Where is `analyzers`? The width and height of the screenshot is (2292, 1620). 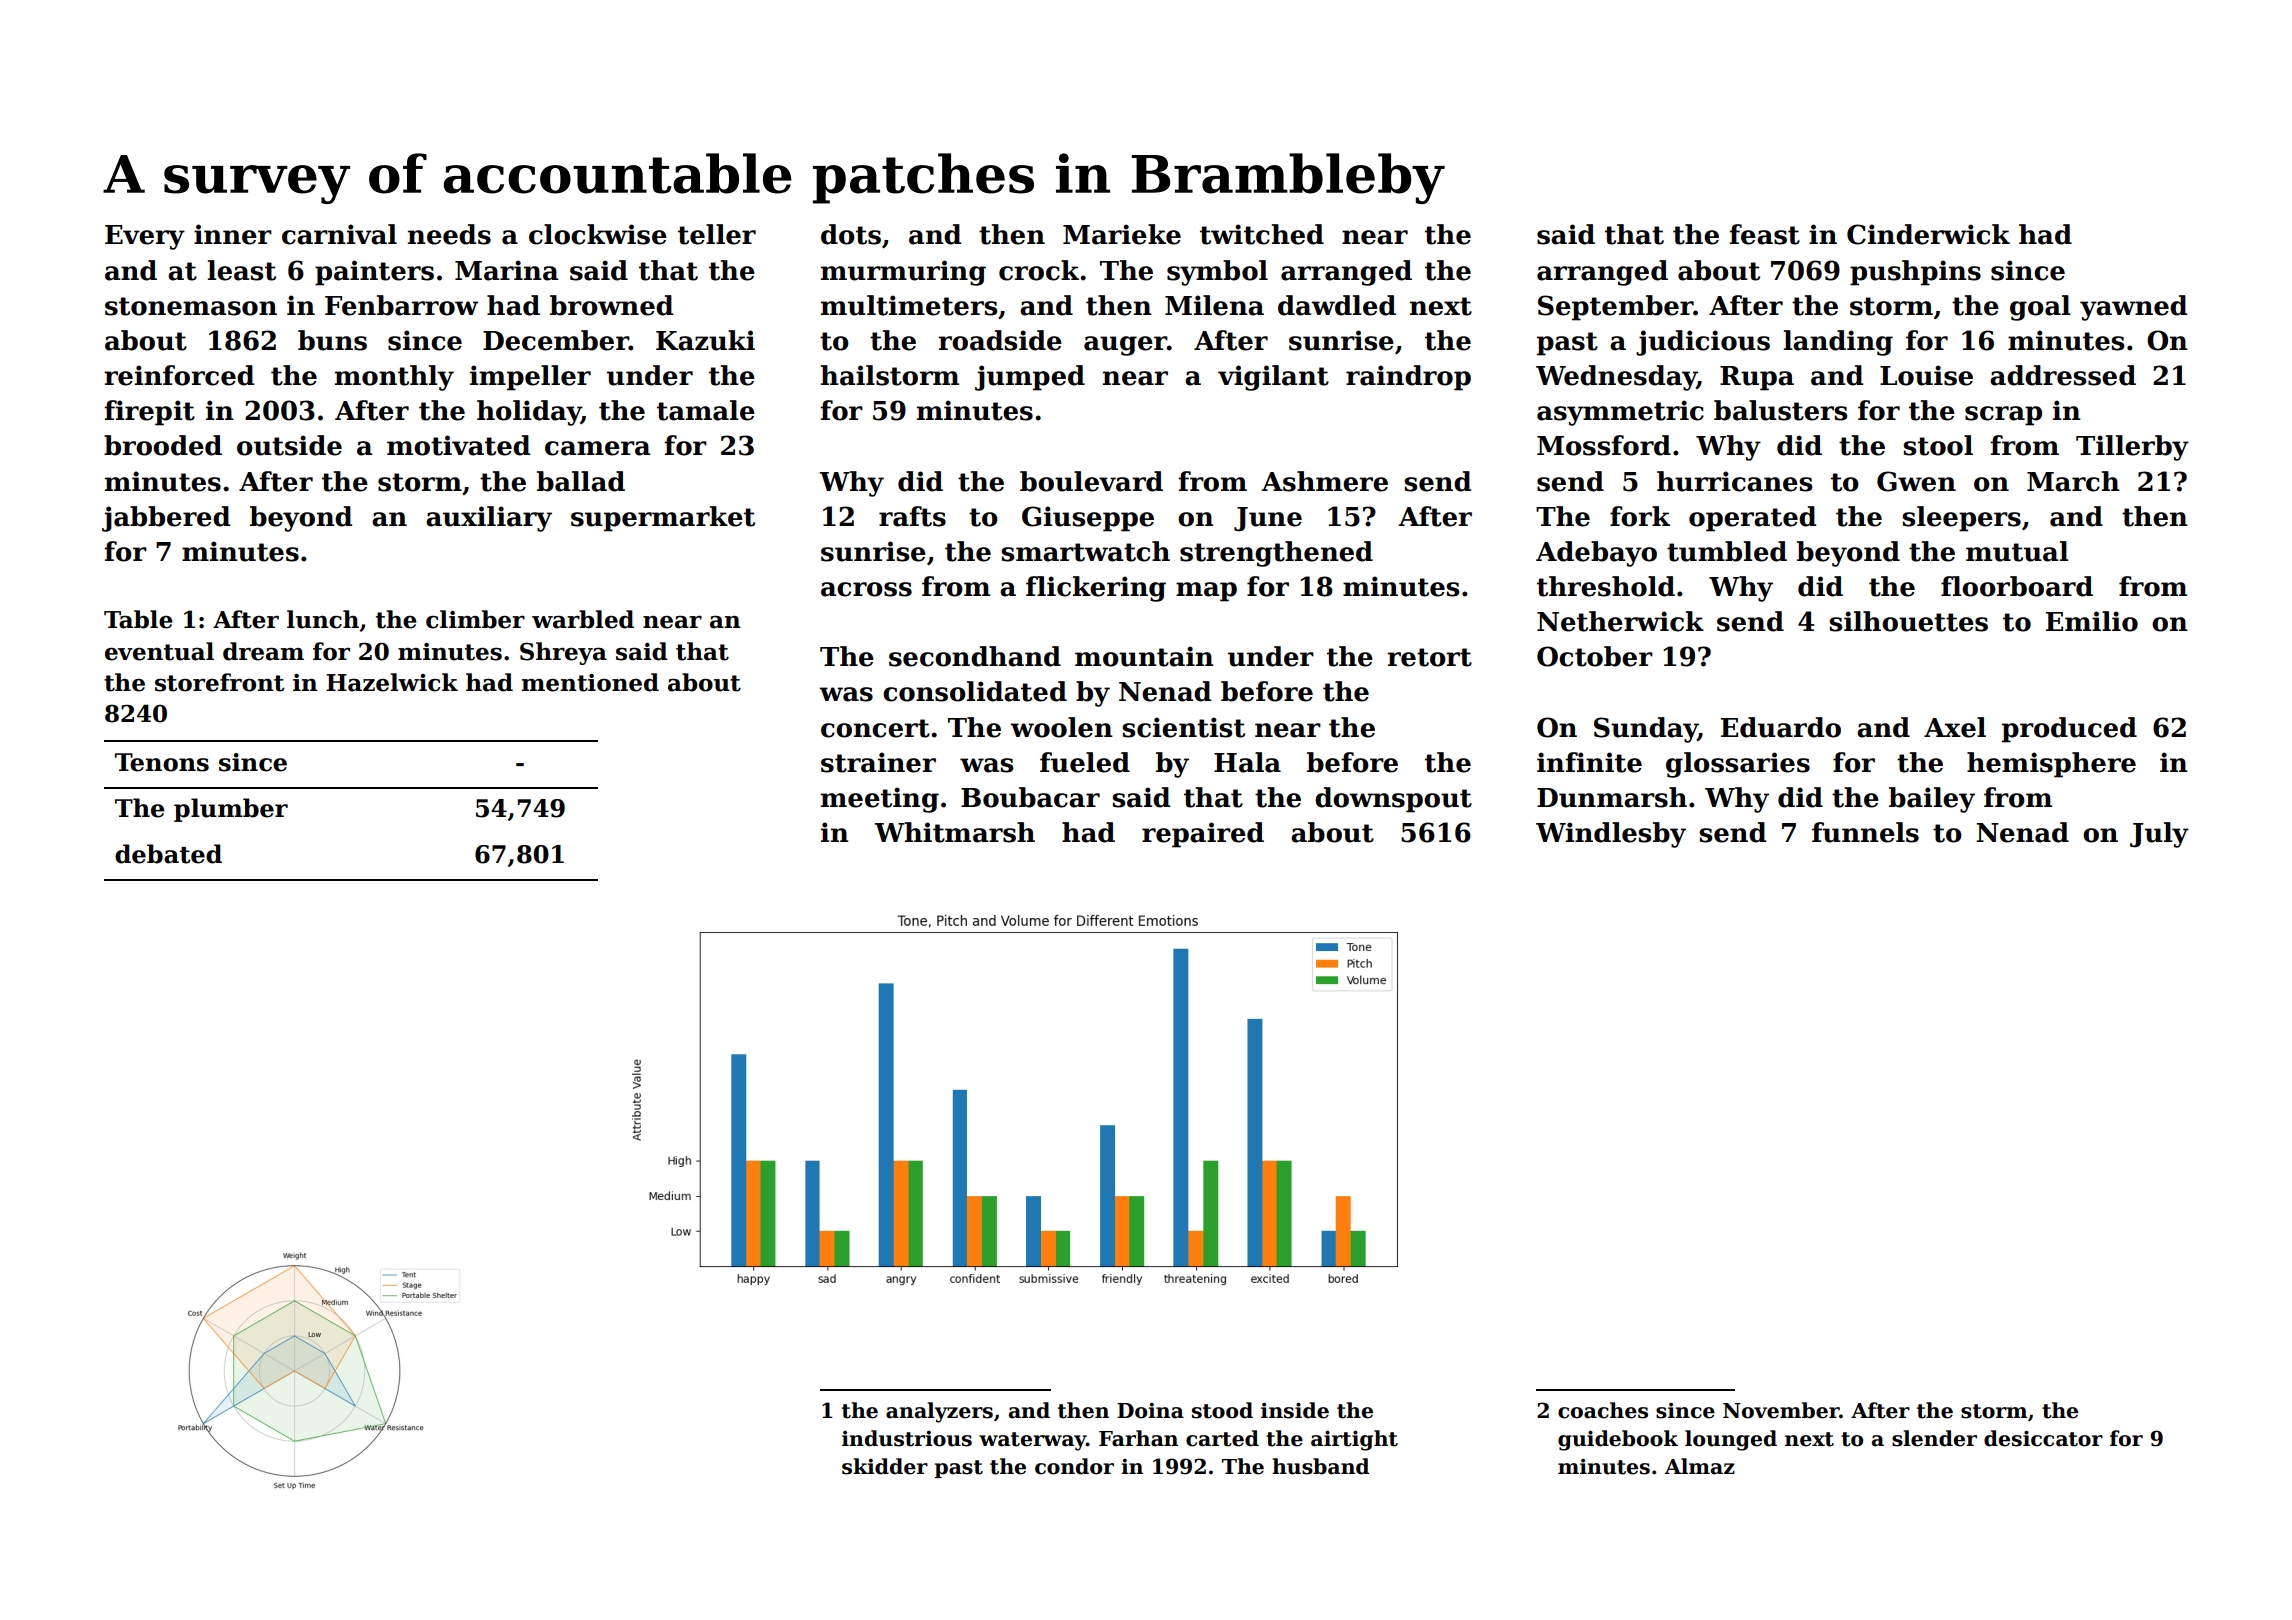
analyzers is located at coordinates (939, 1412).
